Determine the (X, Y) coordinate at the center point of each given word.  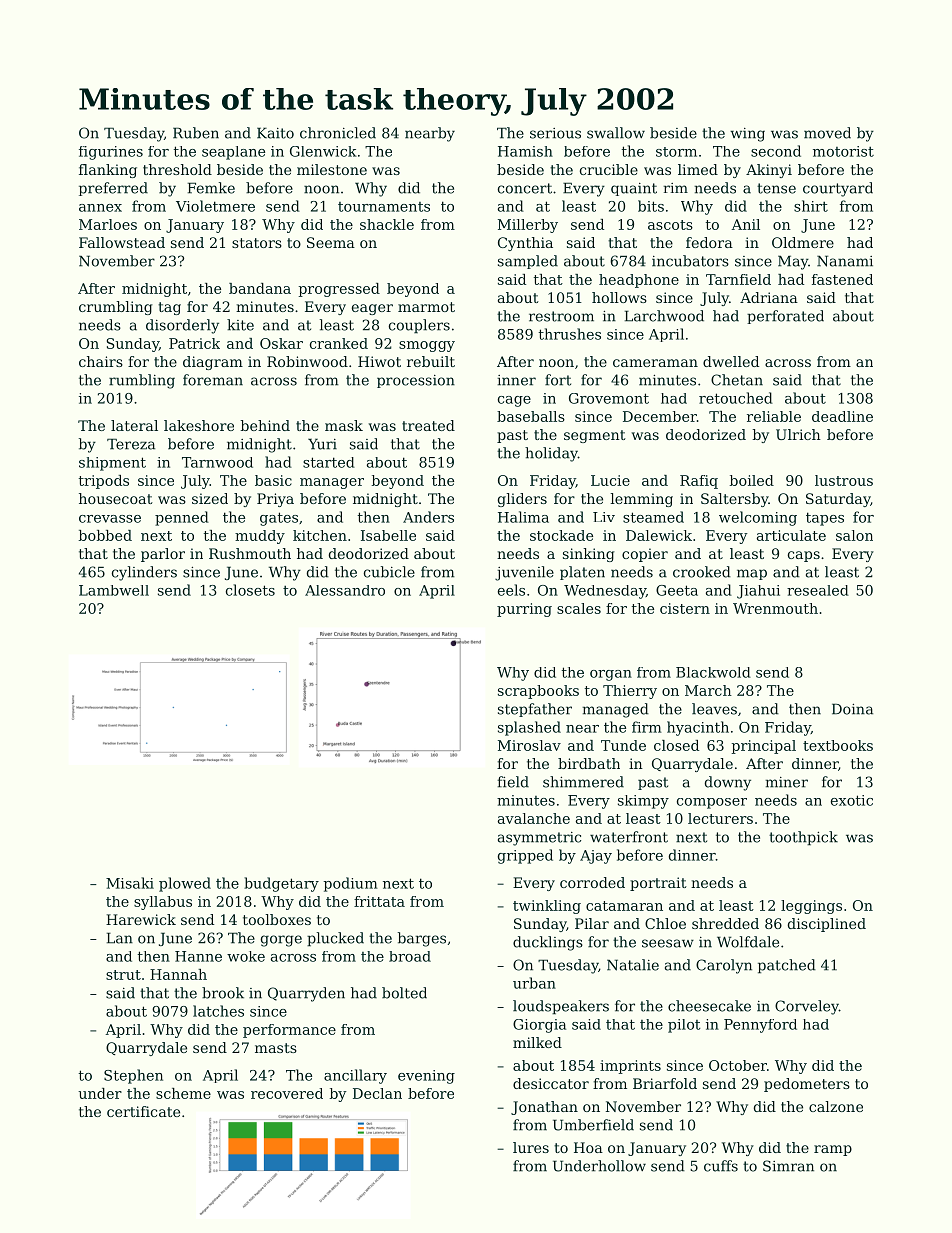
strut (123, 975)
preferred (113, 189)
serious (555, 133)
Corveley (807, 1007)
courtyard (838, 189)
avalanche (534, 818)
